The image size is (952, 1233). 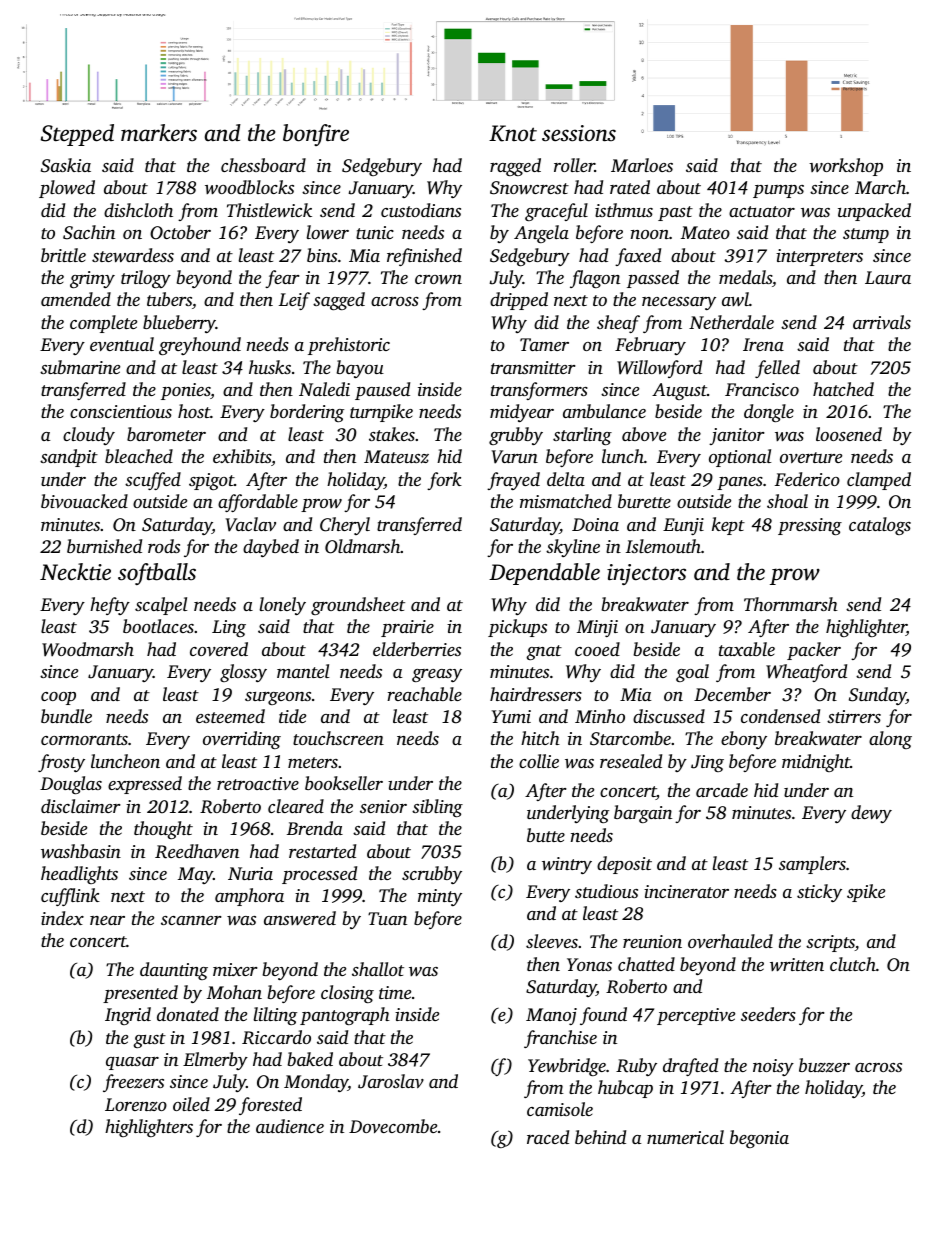 What do you see at coordinates (675, 213) in the document?
I see `past` at bounding box center [675, 213].
